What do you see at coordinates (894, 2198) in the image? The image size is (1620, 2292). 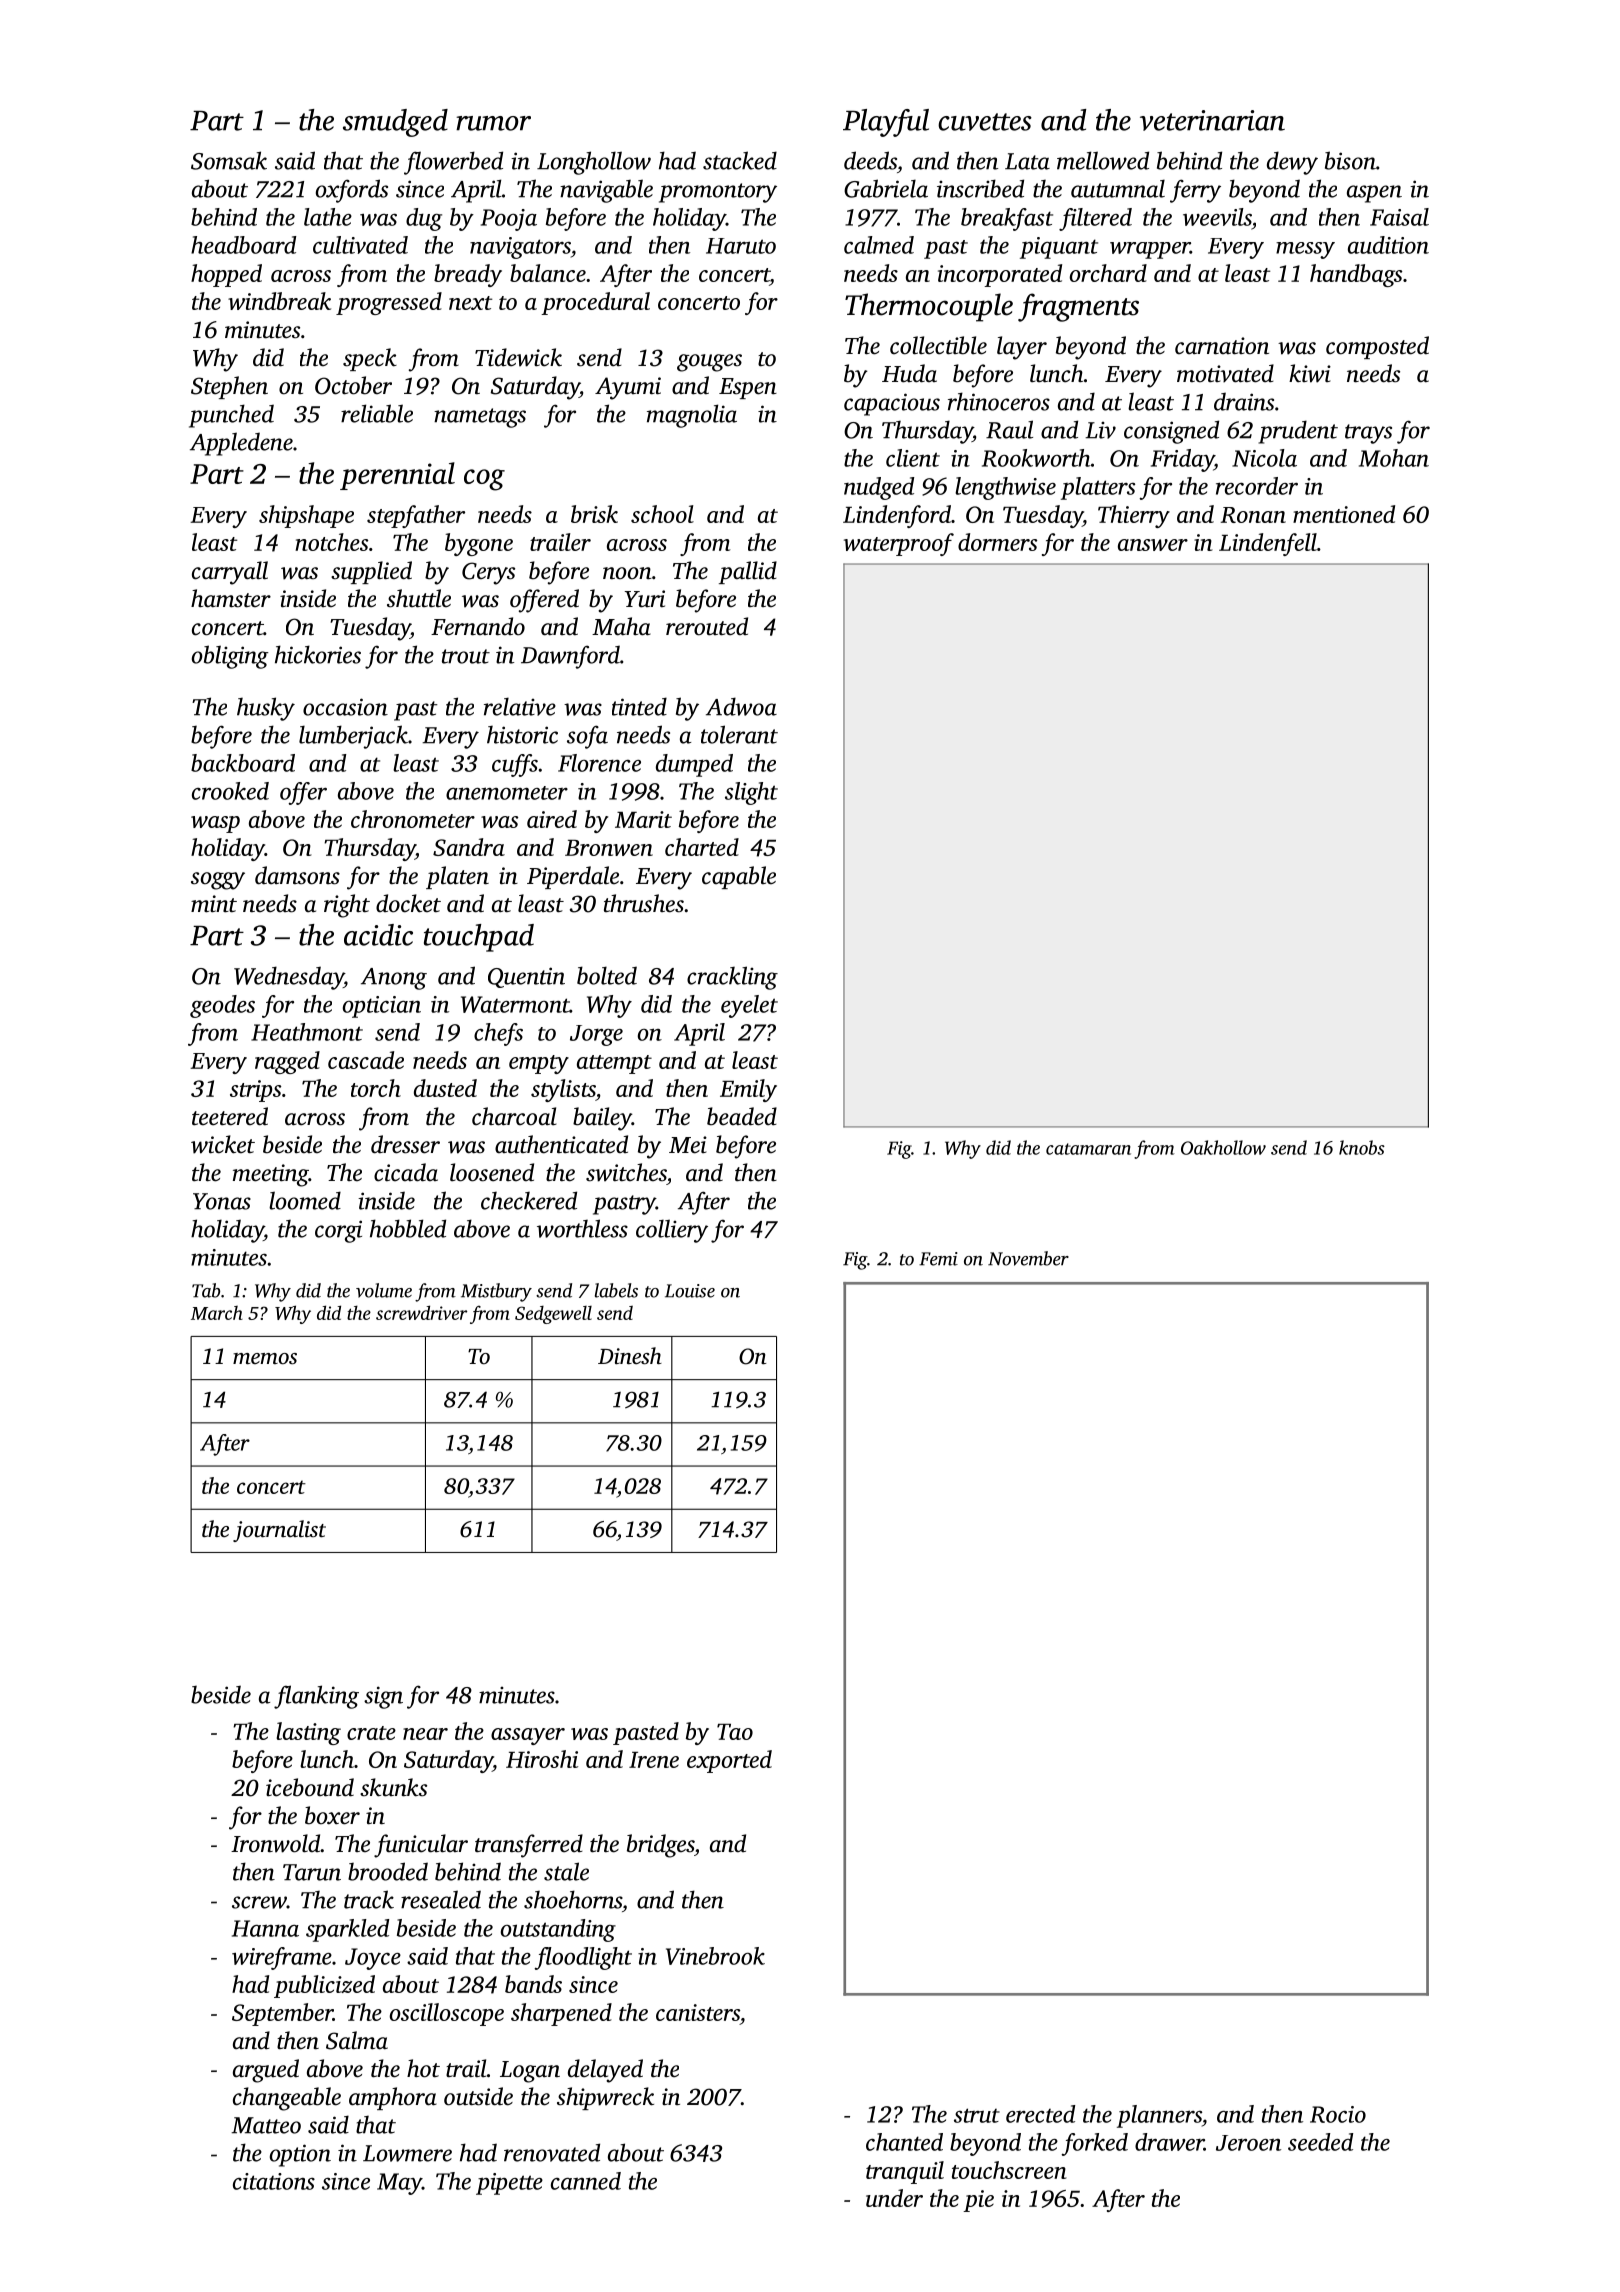 I see `under` at bounding box center [894, 2198].
